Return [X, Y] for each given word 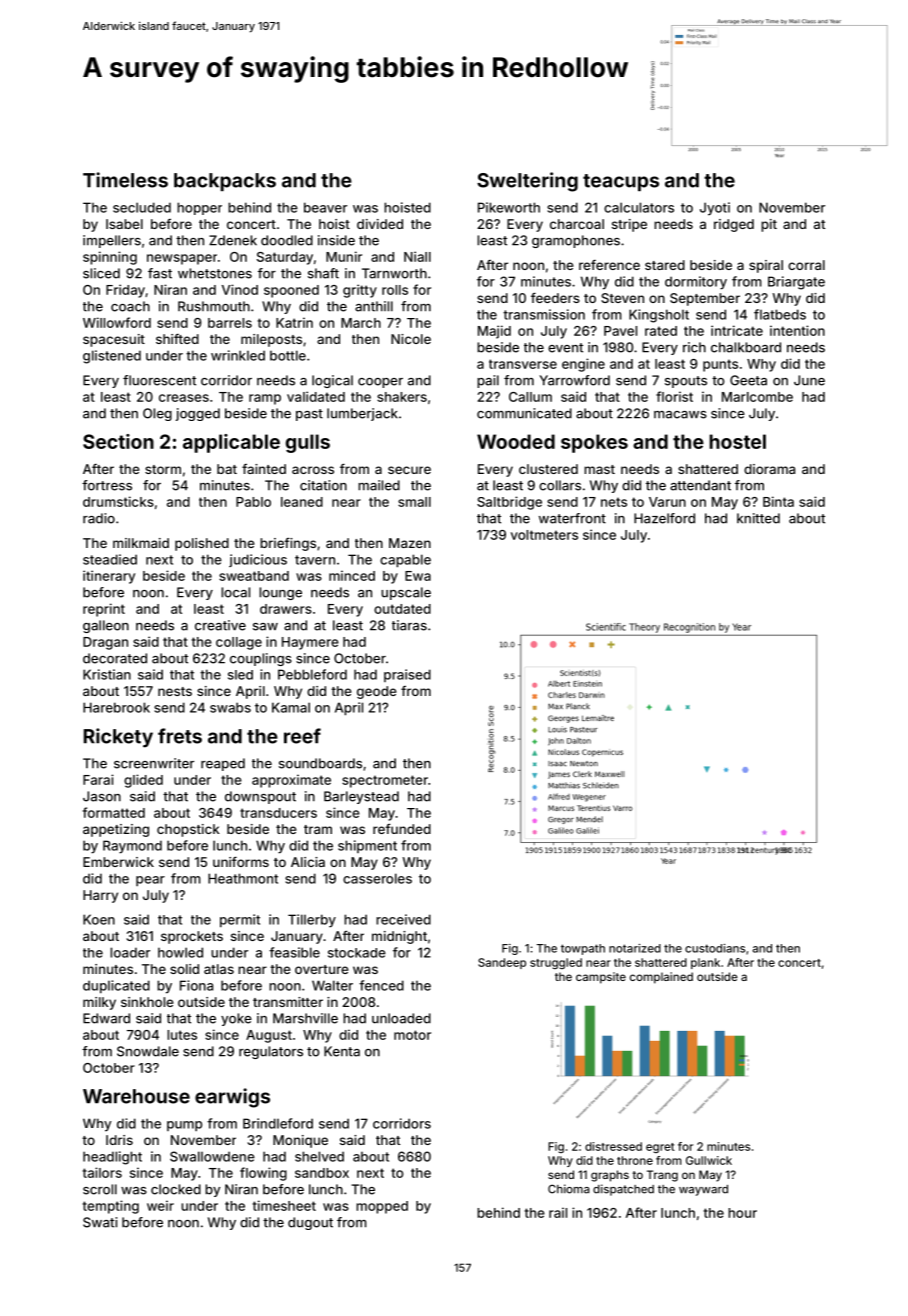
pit [769, 225]
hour [742, 1213]
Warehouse [136, 1096]
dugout [310, 1223]
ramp [265, 399]
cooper [380, 383]
